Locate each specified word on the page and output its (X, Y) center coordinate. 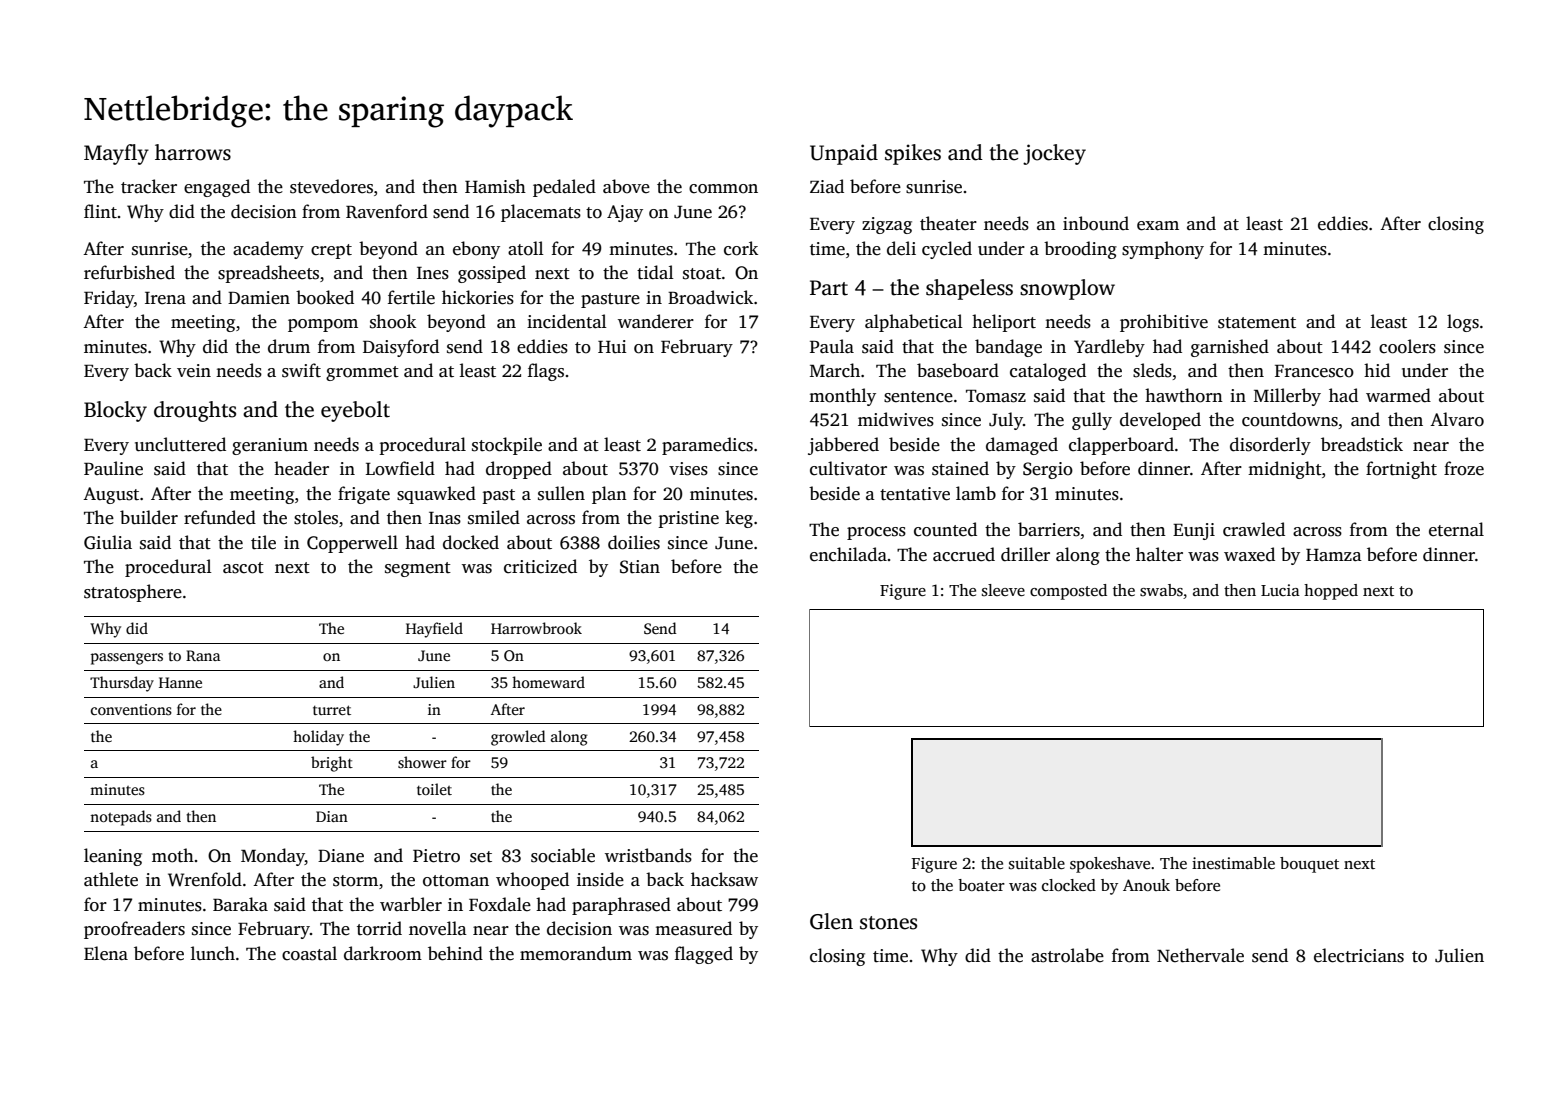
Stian (640, 567)
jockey (1054, 154)
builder (149, 517)
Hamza (1334, 555)
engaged (217, 188)
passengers (127, 659)
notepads (121, 818)
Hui (612, 346)
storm (355, 881)
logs (1463, 323)
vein (194, 371)
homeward (548, 682)
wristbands (648, 855)
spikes (913, 154)
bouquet (1309, 865)
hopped (1331, 592)
